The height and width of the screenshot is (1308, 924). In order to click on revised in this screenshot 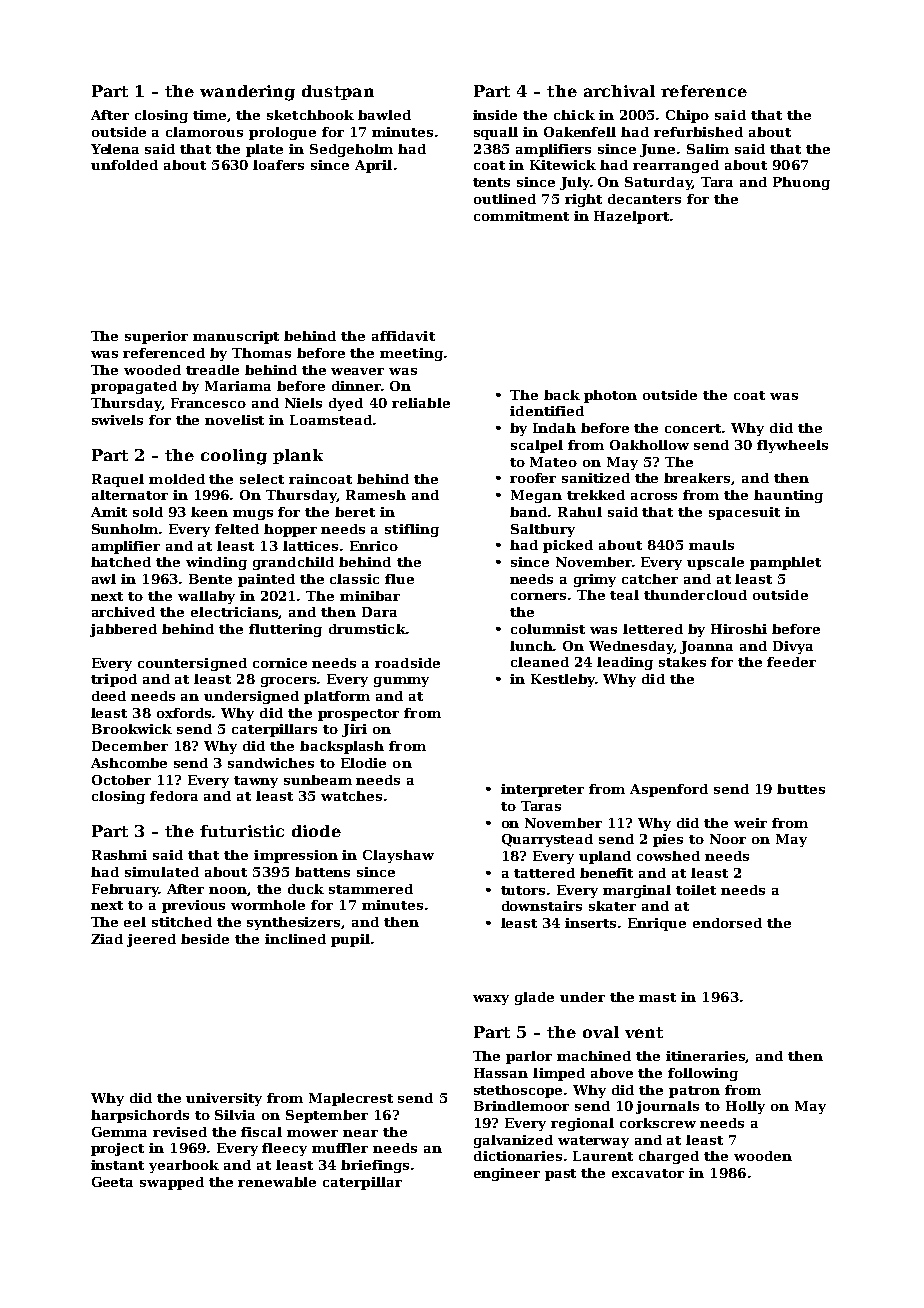, I will do `click(180, 1132)`.
